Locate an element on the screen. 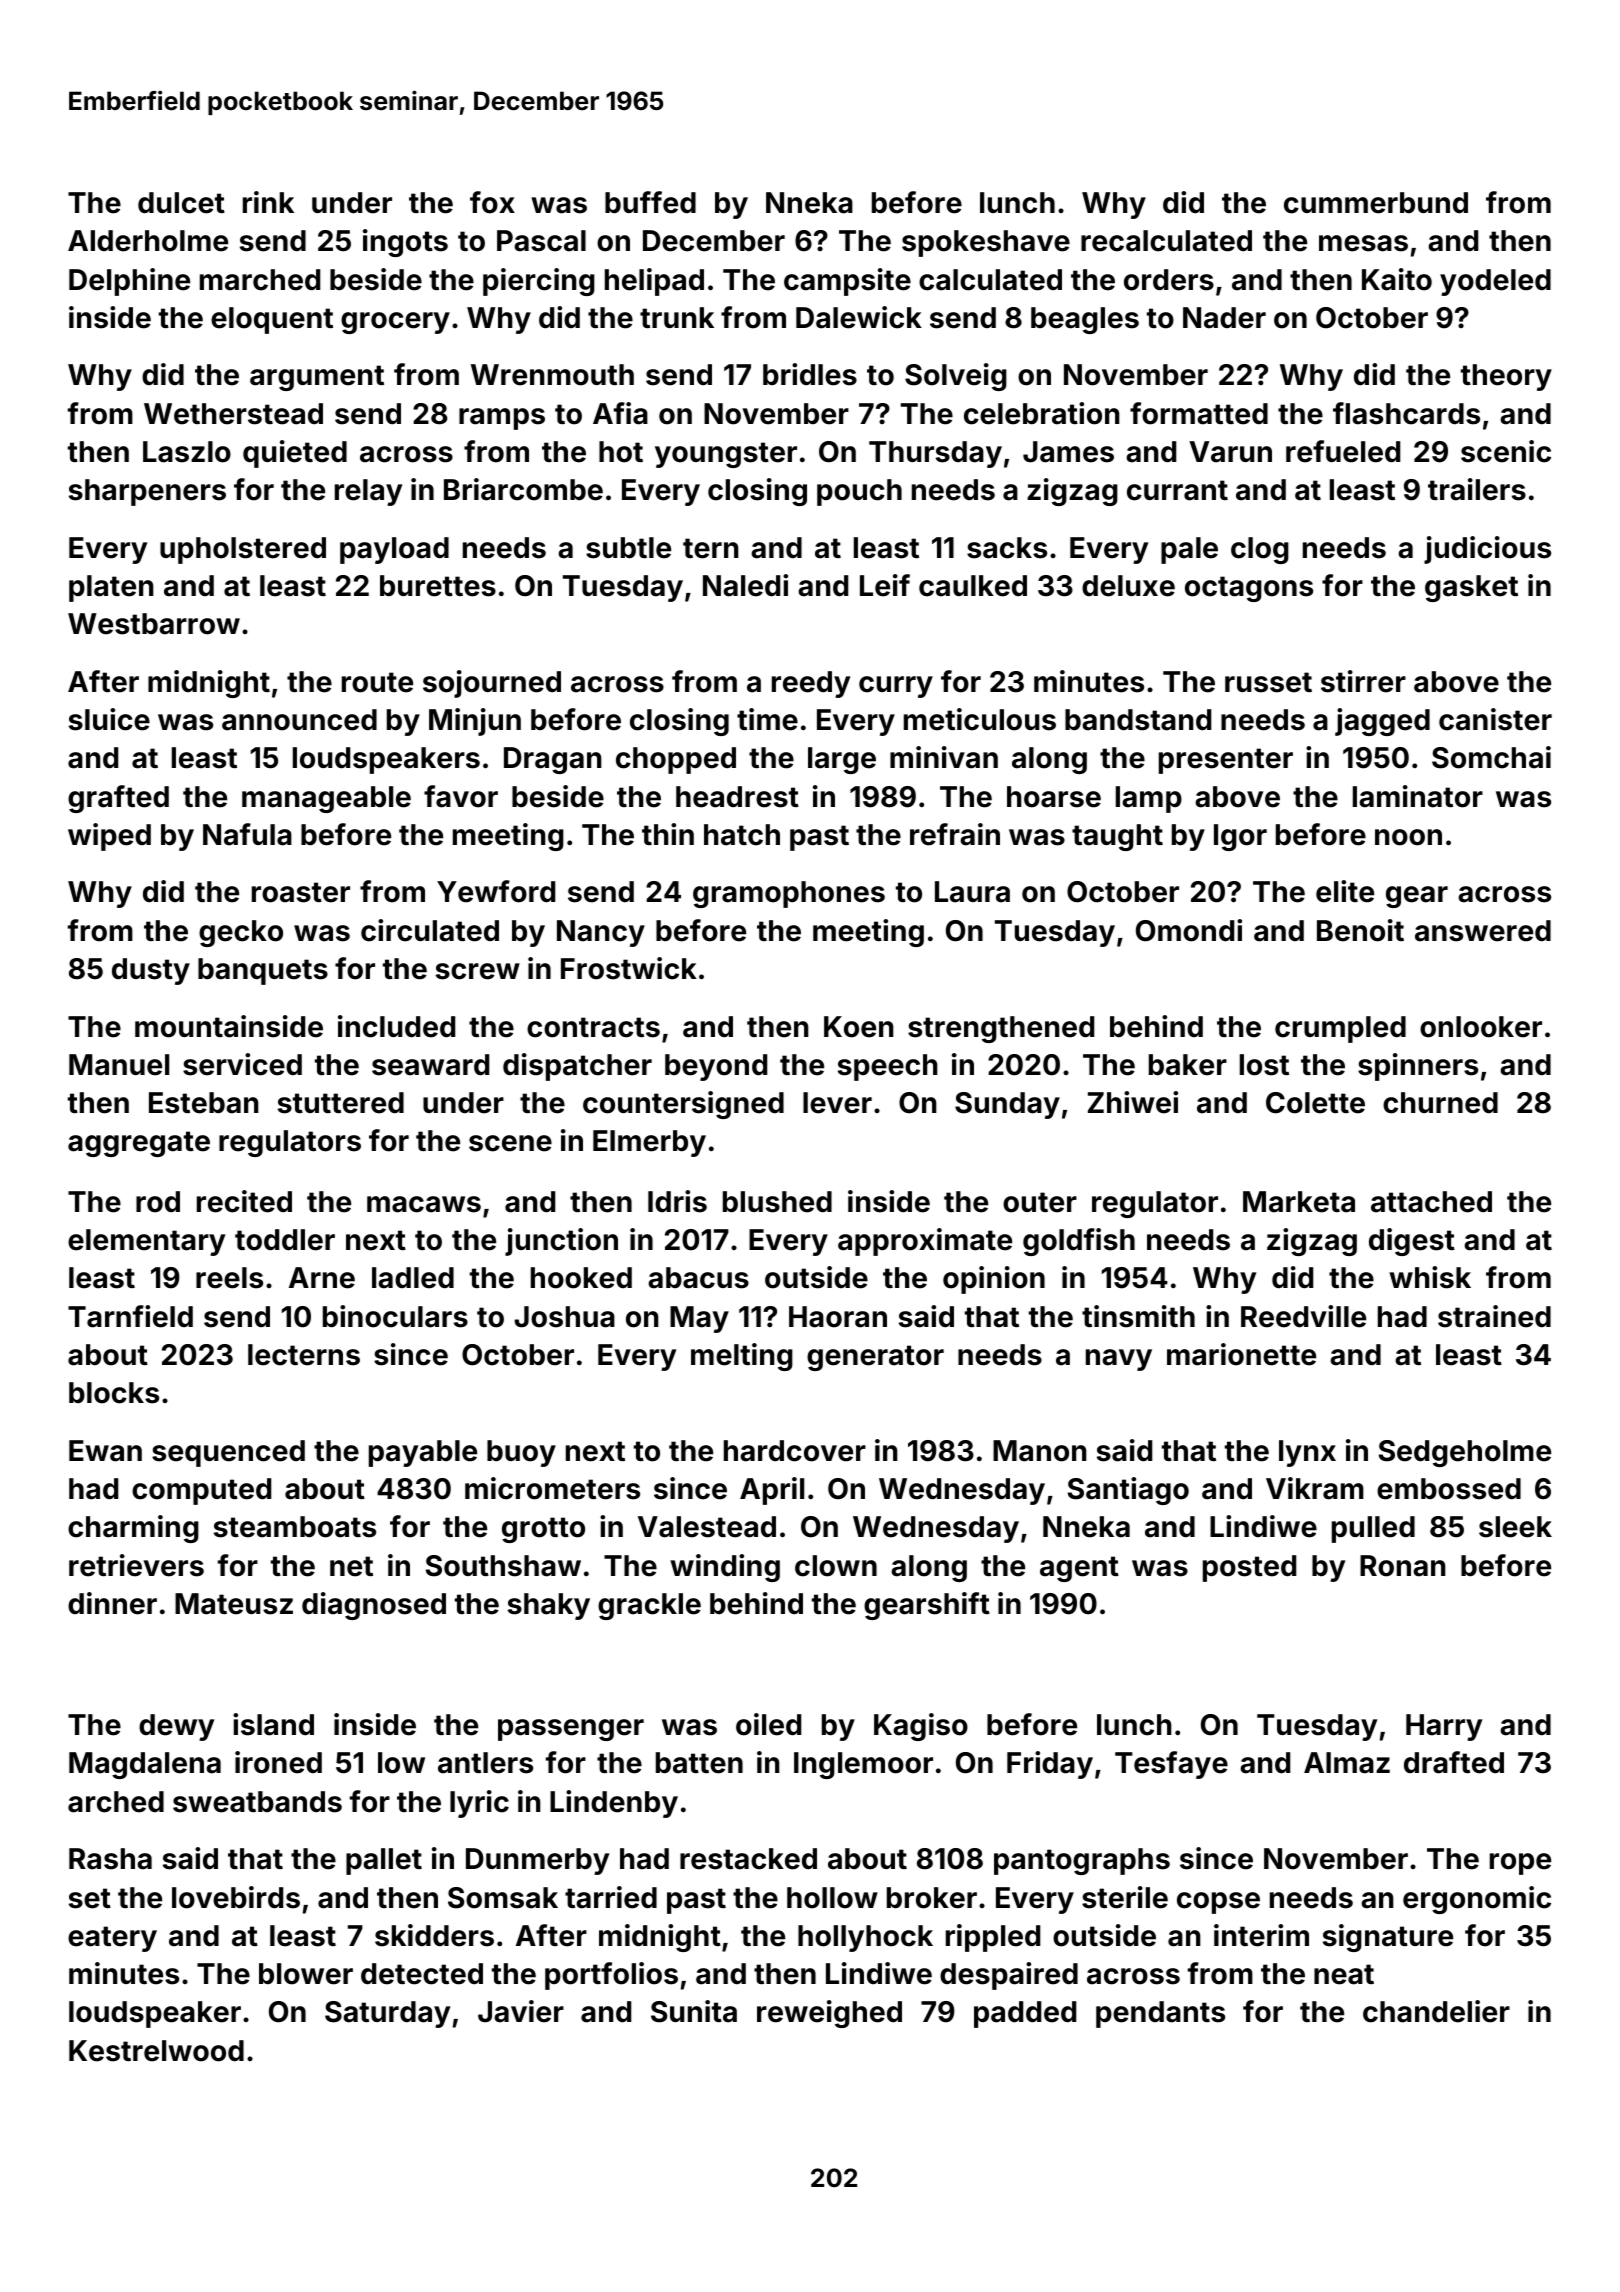  scenic is located at coordinates (1506, 451).
